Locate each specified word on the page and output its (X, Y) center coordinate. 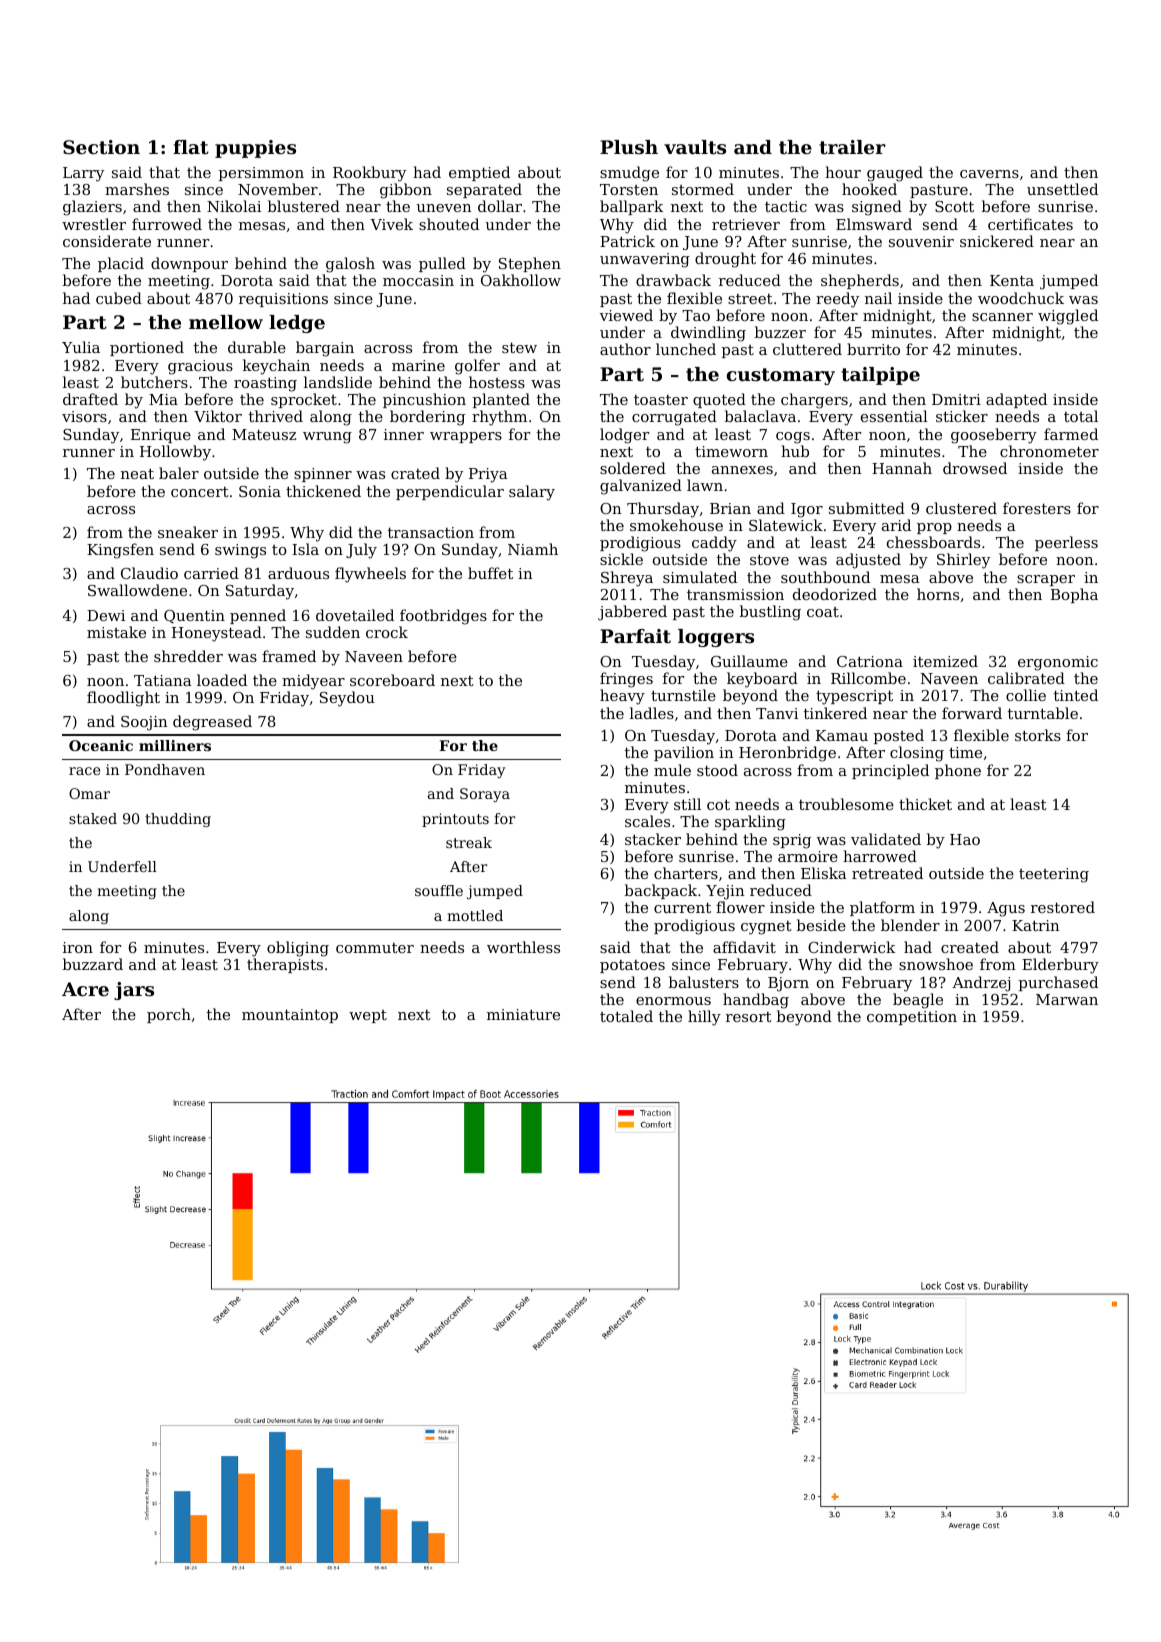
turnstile (683, 695)
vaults (695, 147)
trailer (852, 147)
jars (134, 991)
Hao (965, 839)
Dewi (106, 615)
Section (101, 147)
